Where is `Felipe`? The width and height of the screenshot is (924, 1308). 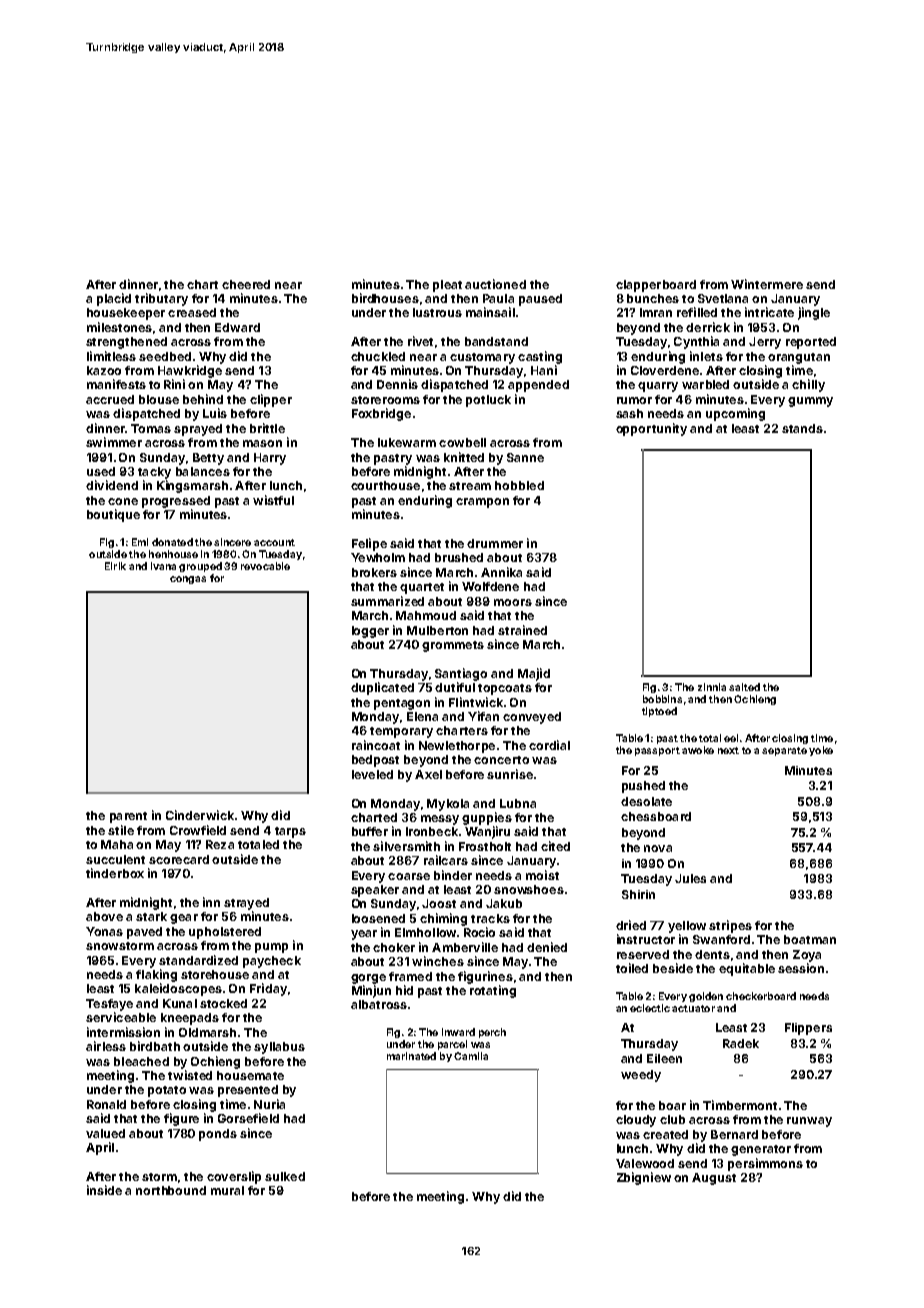
Felipe is located at coordinates (369, 544).
